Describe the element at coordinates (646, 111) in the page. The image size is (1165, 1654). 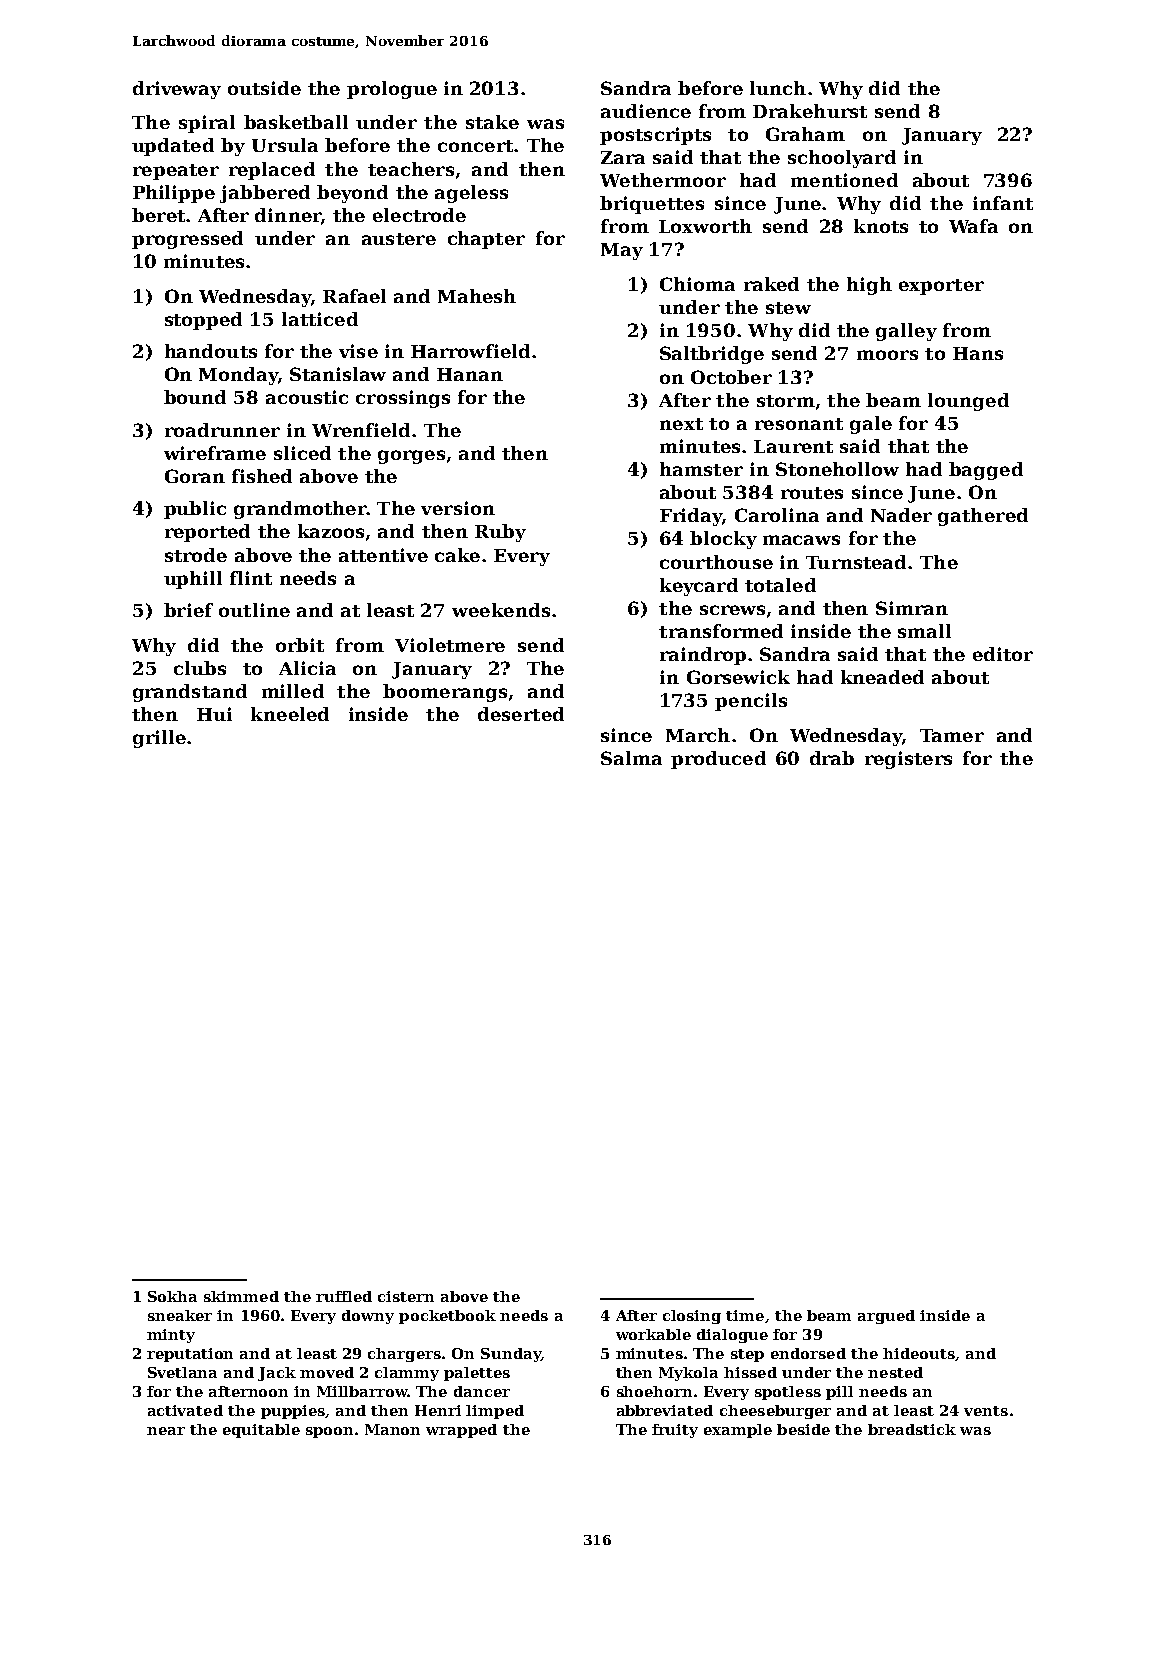
I see `audience` at that location.
